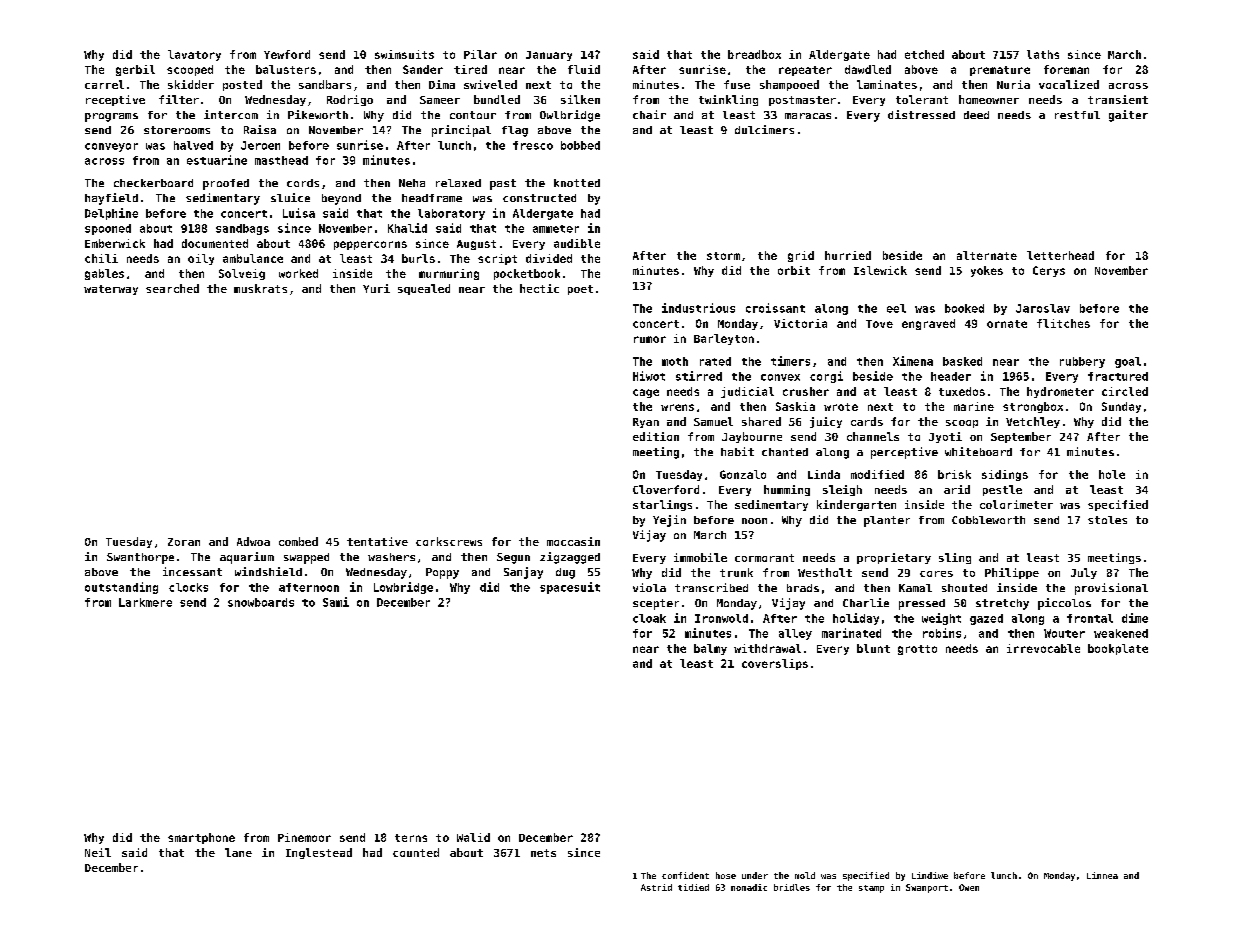 The image size is (1233, 952). What do you see at coordinates (1060, 255) in the screenshot?
I see `letterhead` at bounding box center [1060, 255].
